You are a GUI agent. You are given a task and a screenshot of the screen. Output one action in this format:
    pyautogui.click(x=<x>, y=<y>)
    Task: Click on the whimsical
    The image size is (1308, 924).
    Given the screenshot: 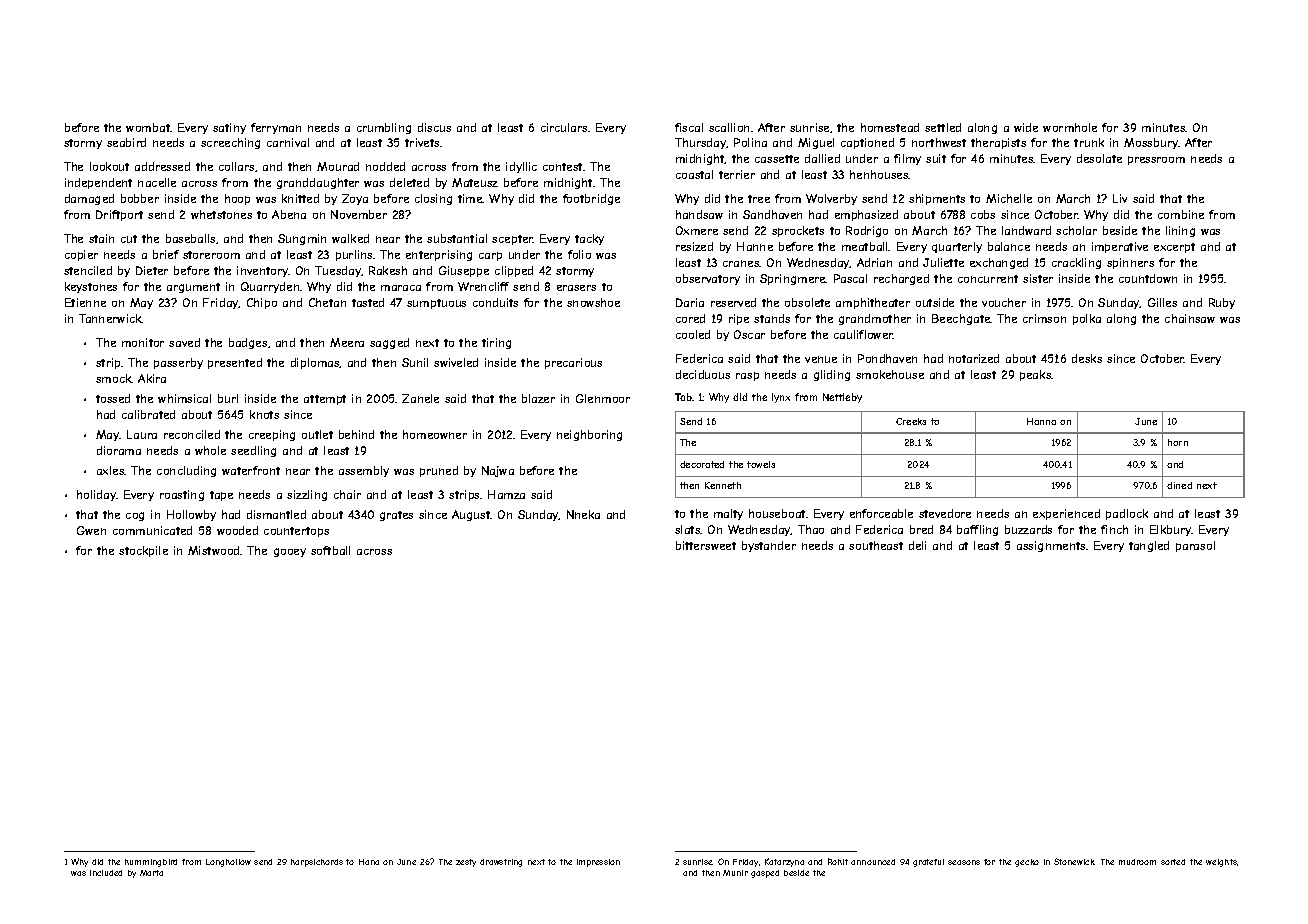 What is the action you would take?
    pyautogui.click(x=184, y=398)
